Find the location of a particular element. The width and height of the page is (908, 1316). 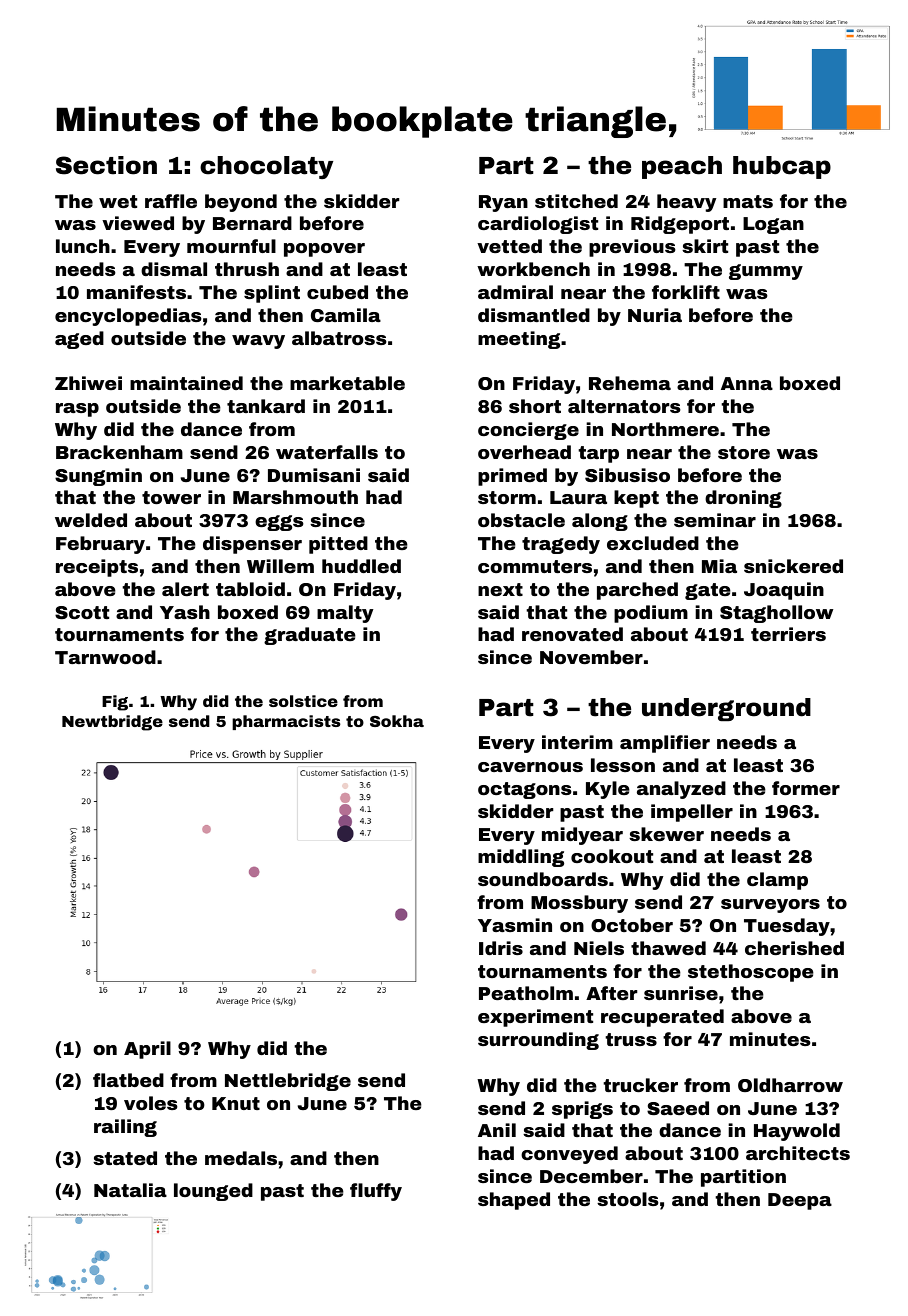

fluffy is located at coordinates (376, 1192).
